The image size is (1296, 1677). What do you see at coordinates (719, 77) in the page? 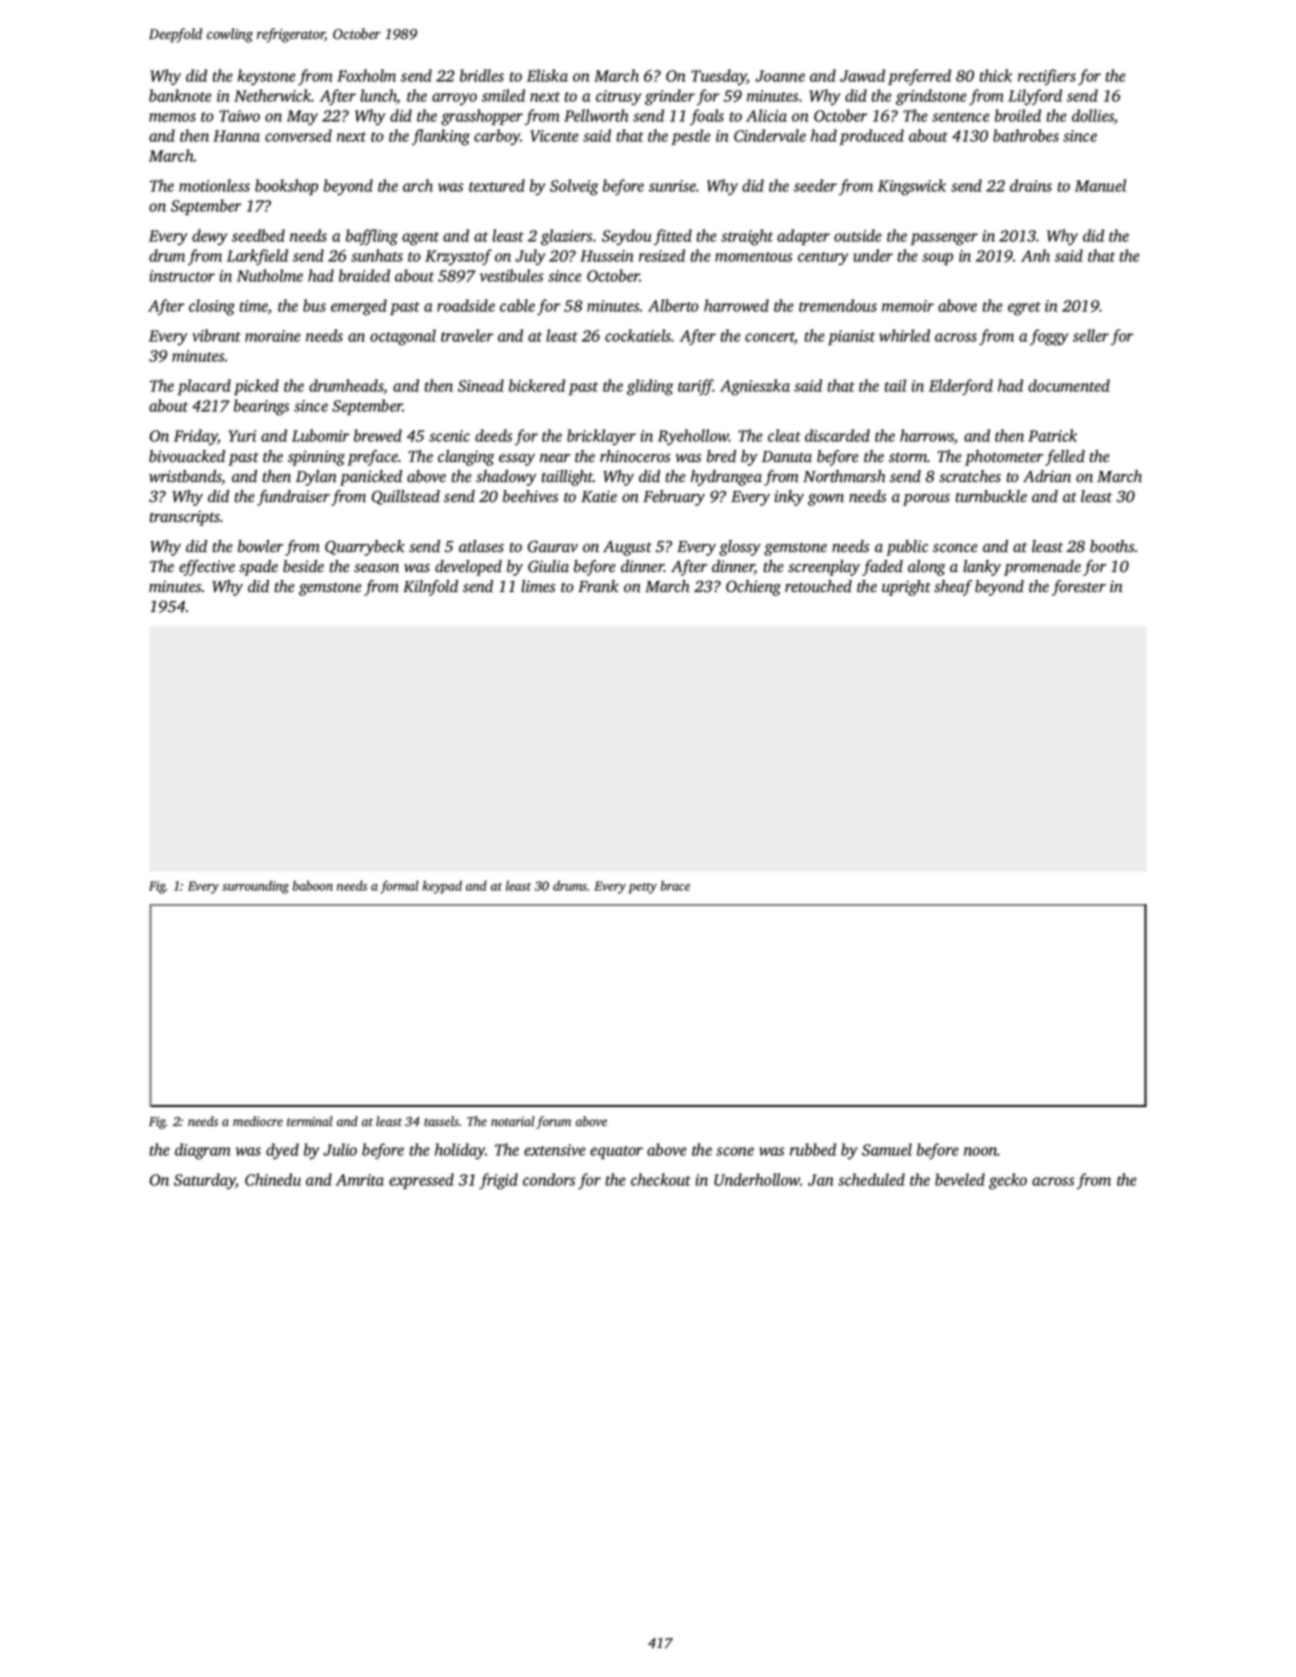
I see `Tuesday` at bounding box center [719, 77].
